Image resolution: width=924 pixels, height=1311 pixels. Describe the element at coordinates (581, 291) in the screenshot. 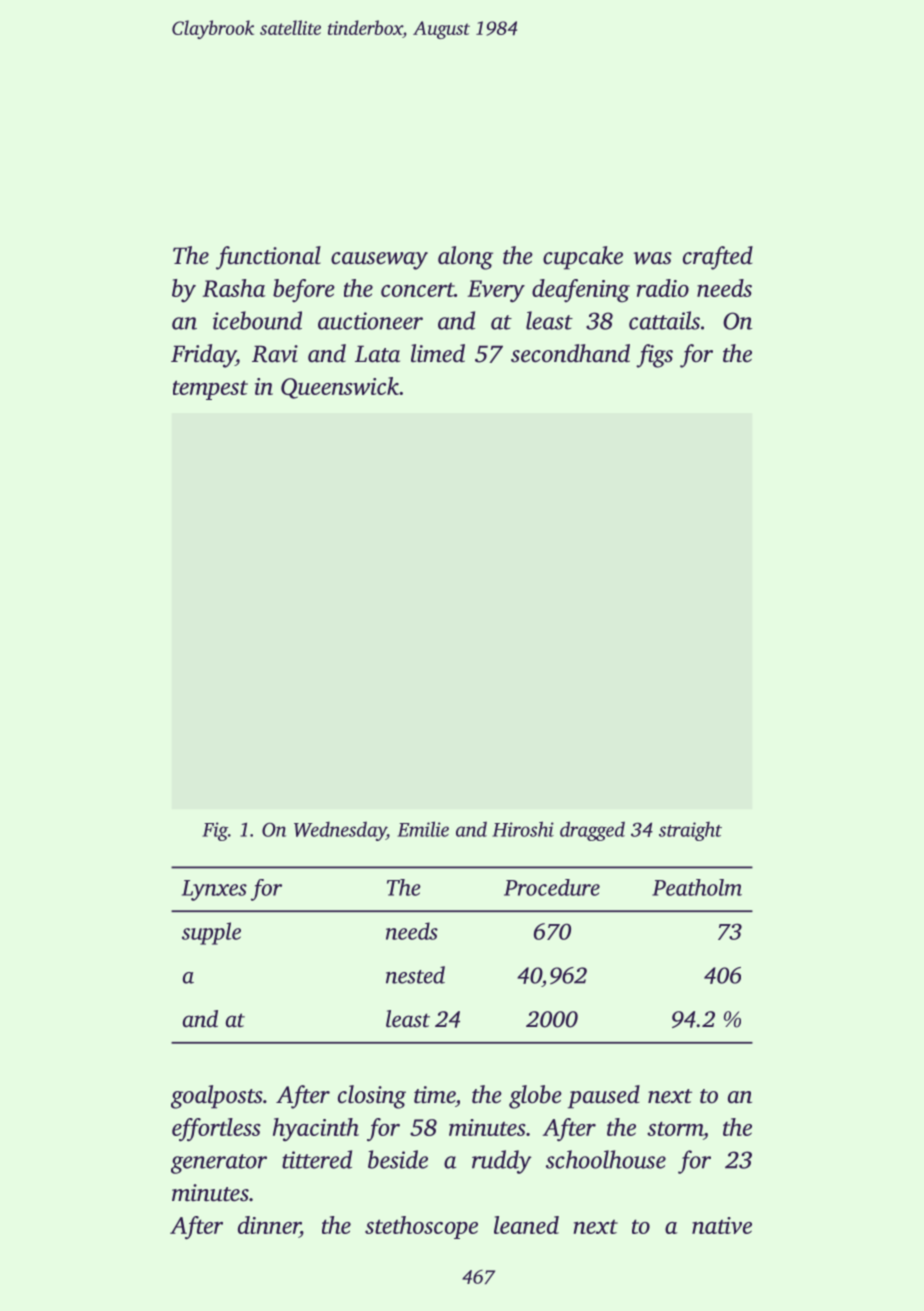

I see `deafening` at that location.
